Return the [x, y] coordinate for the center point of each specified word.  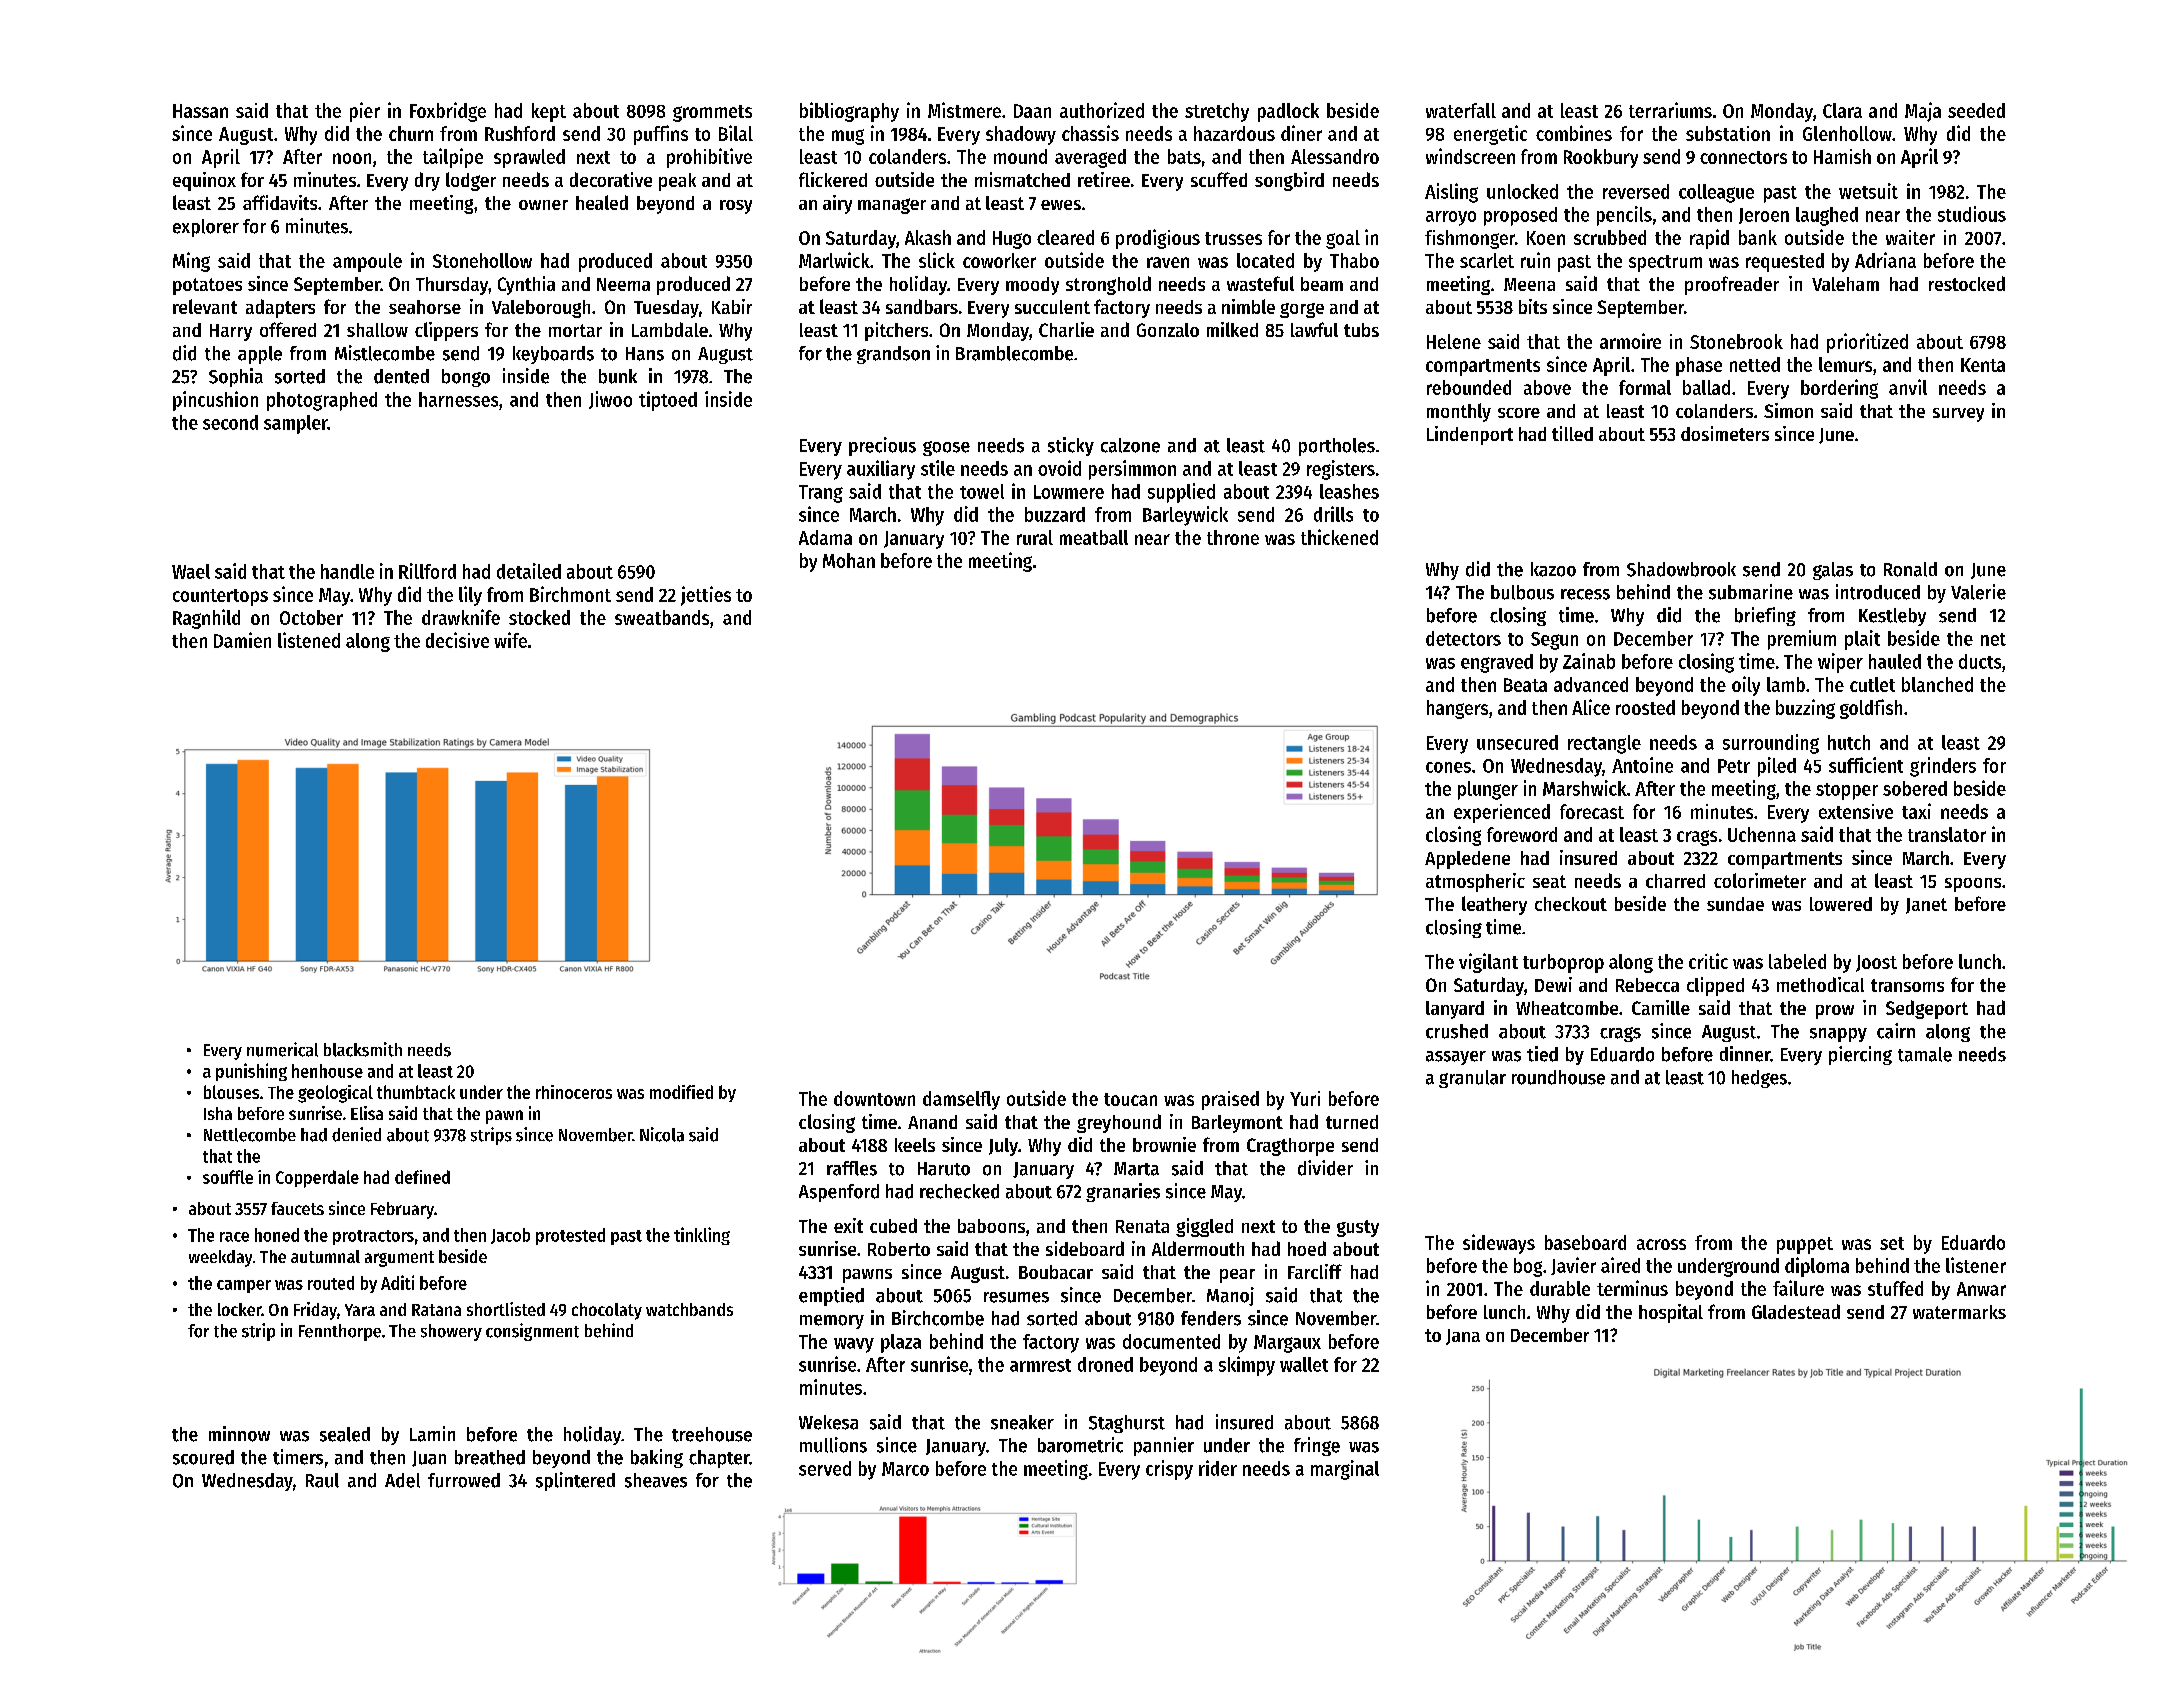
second [230, 422]
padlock [1288, 112]
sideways [1499, 1244]
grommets [712, 113]
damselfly [961, 1100]
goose [946, 448]
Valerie [1978, 592]
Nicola [662, 1134]
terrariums [1670, 110]
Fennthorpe [340, 1332]
